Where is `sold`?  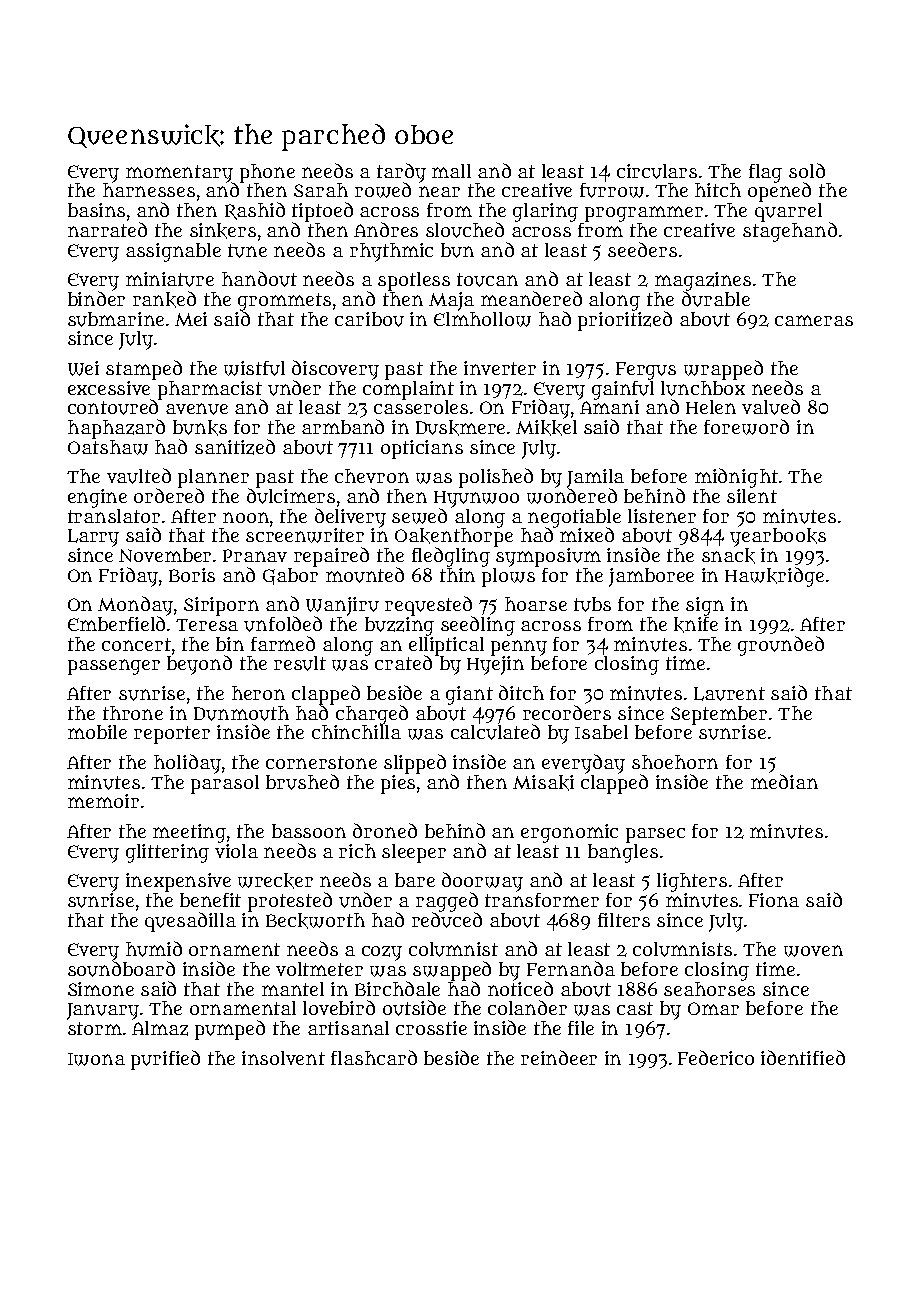 sold is located at coordinates (807, 170).
